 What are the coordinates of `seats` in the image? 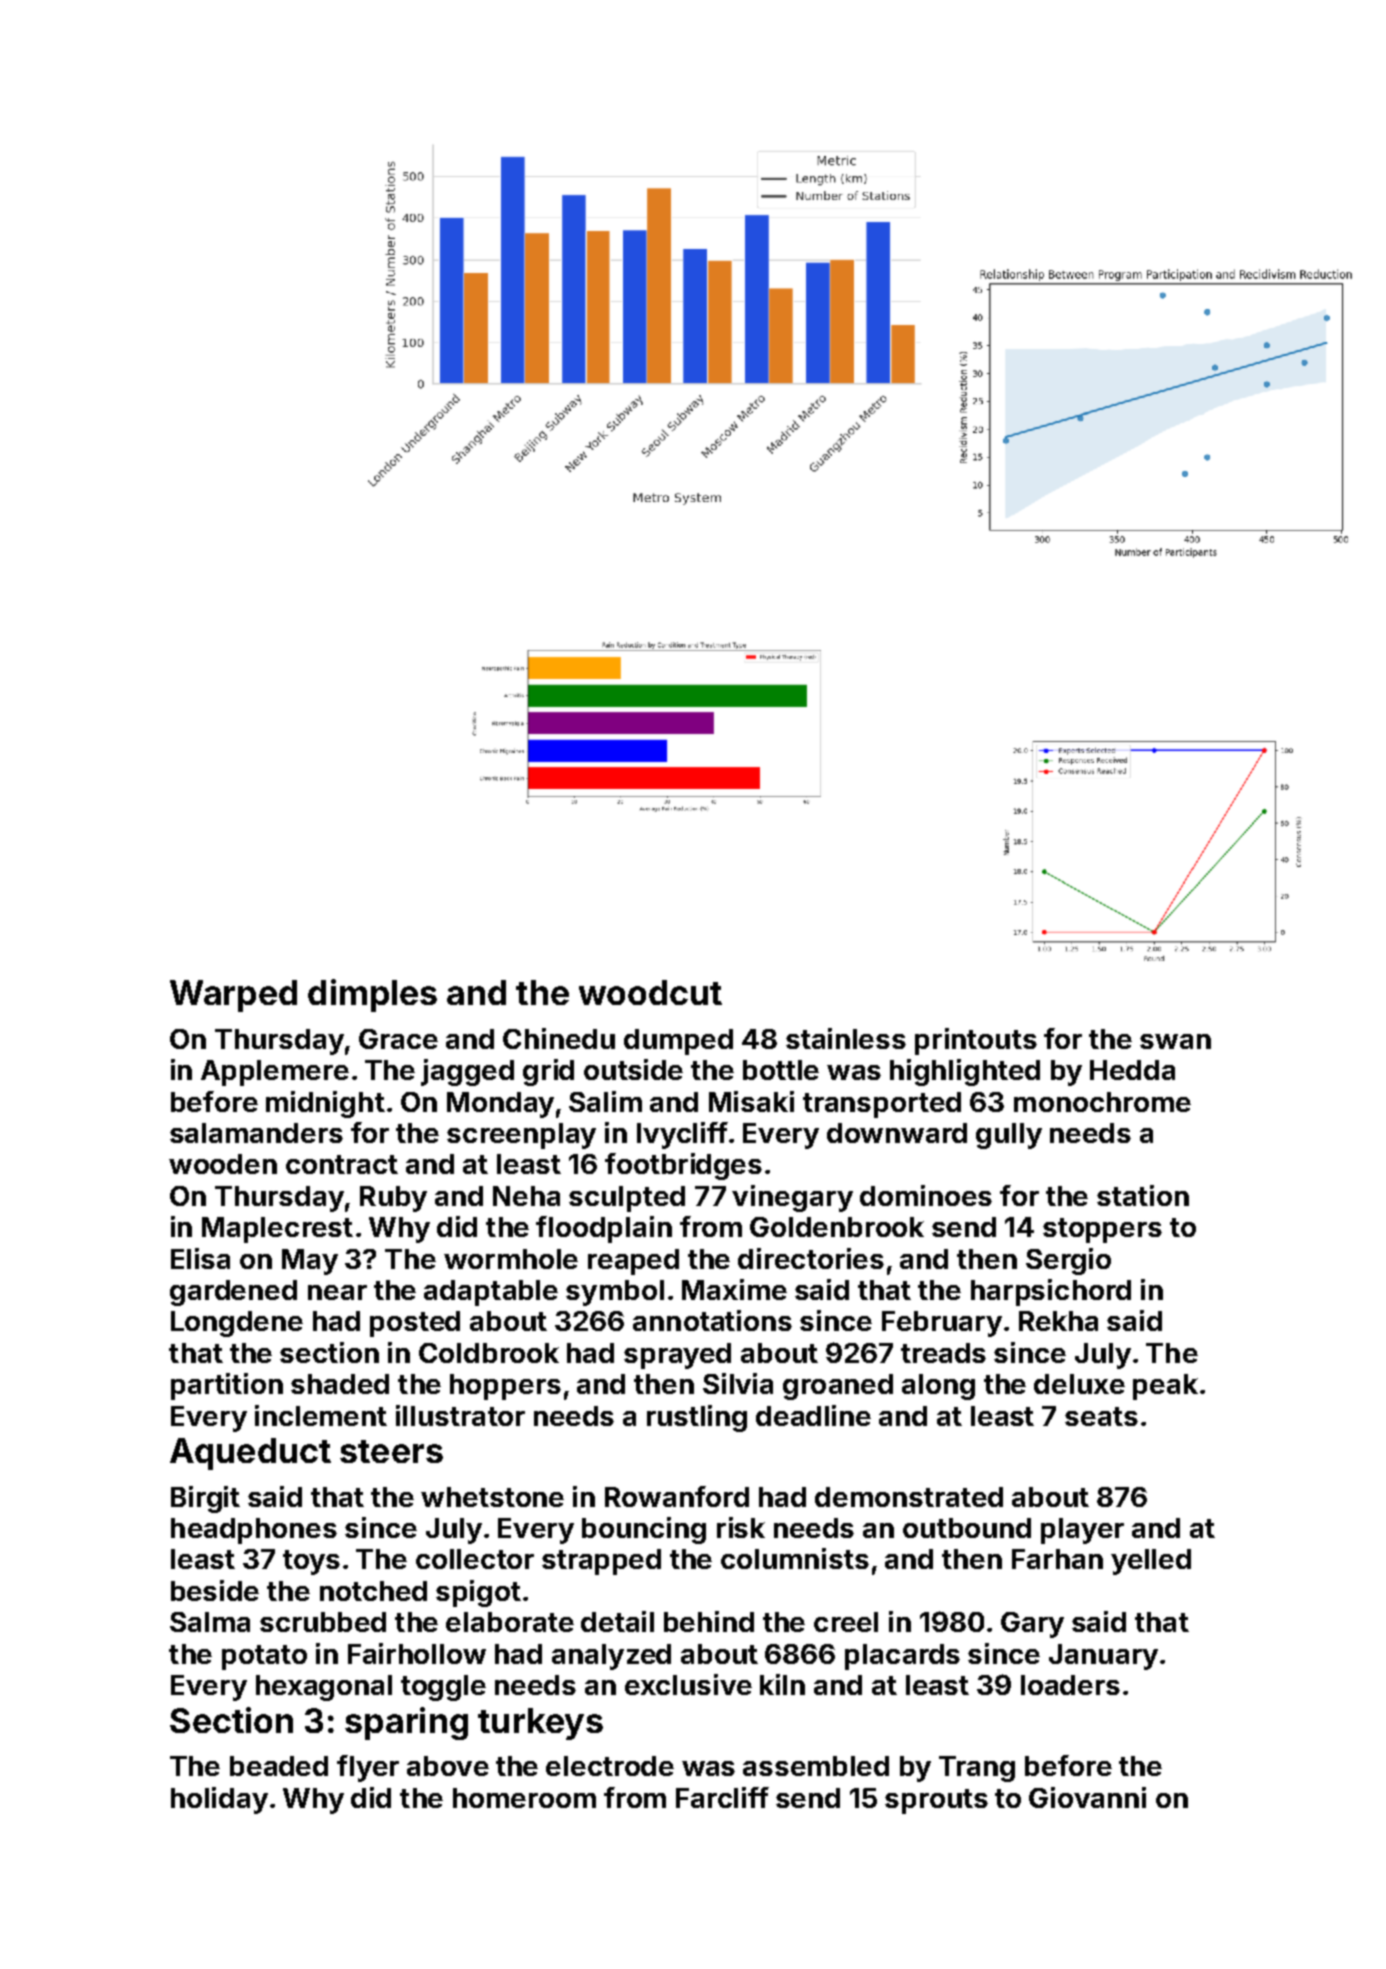 It's located at (1101, 1416).
